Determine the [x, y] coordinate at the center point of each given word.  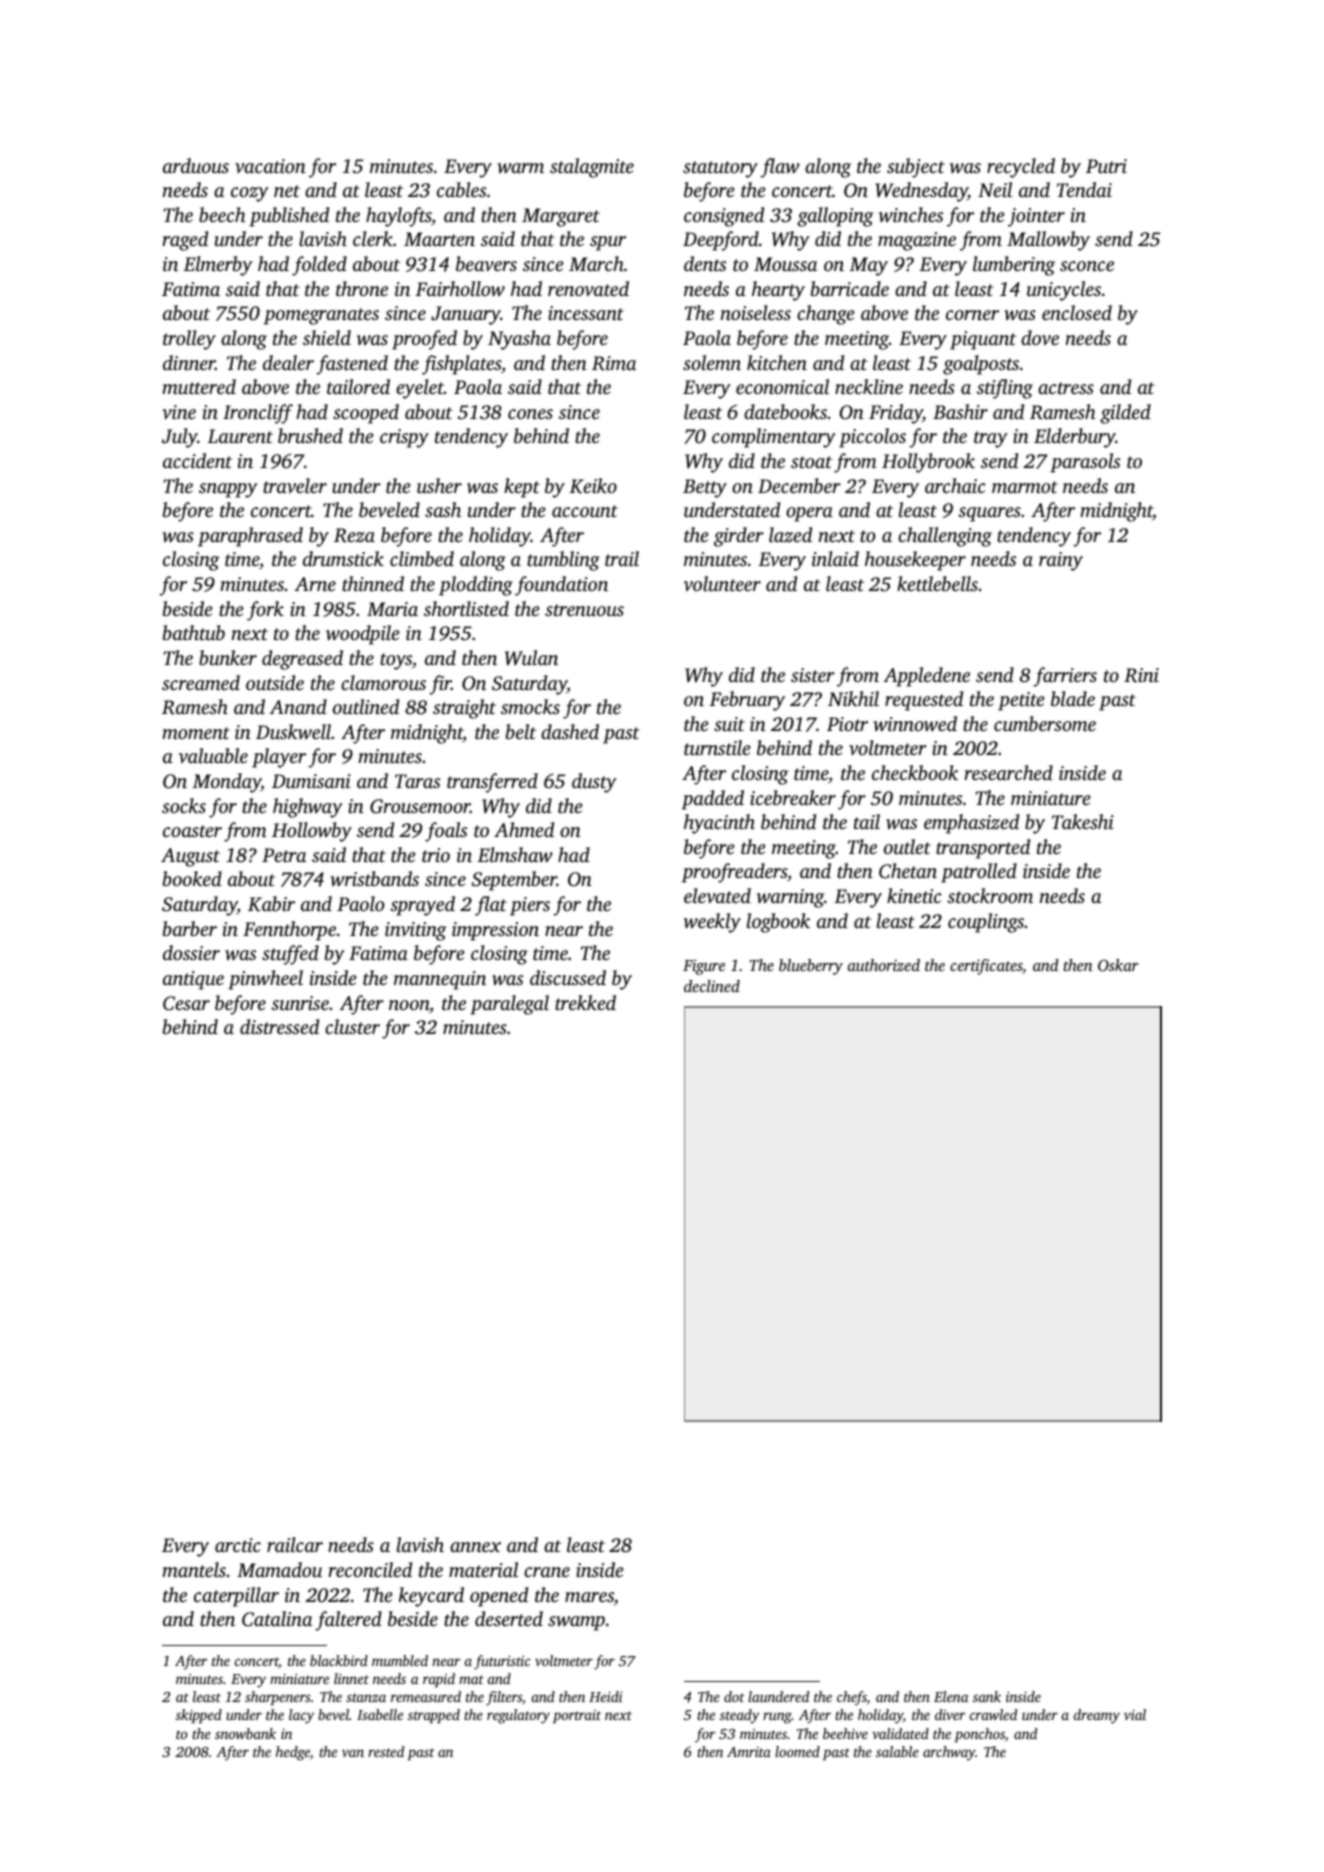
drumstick [343, 558]
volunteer [722, 584]
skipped [199, 1716]
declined [712, 986]
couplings [986, 923]
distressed [279, 1026]
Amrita [749, 1752]
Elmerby [217, 266]
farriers [1065, 677]
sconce [1087, 266]
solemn [712, 362]
